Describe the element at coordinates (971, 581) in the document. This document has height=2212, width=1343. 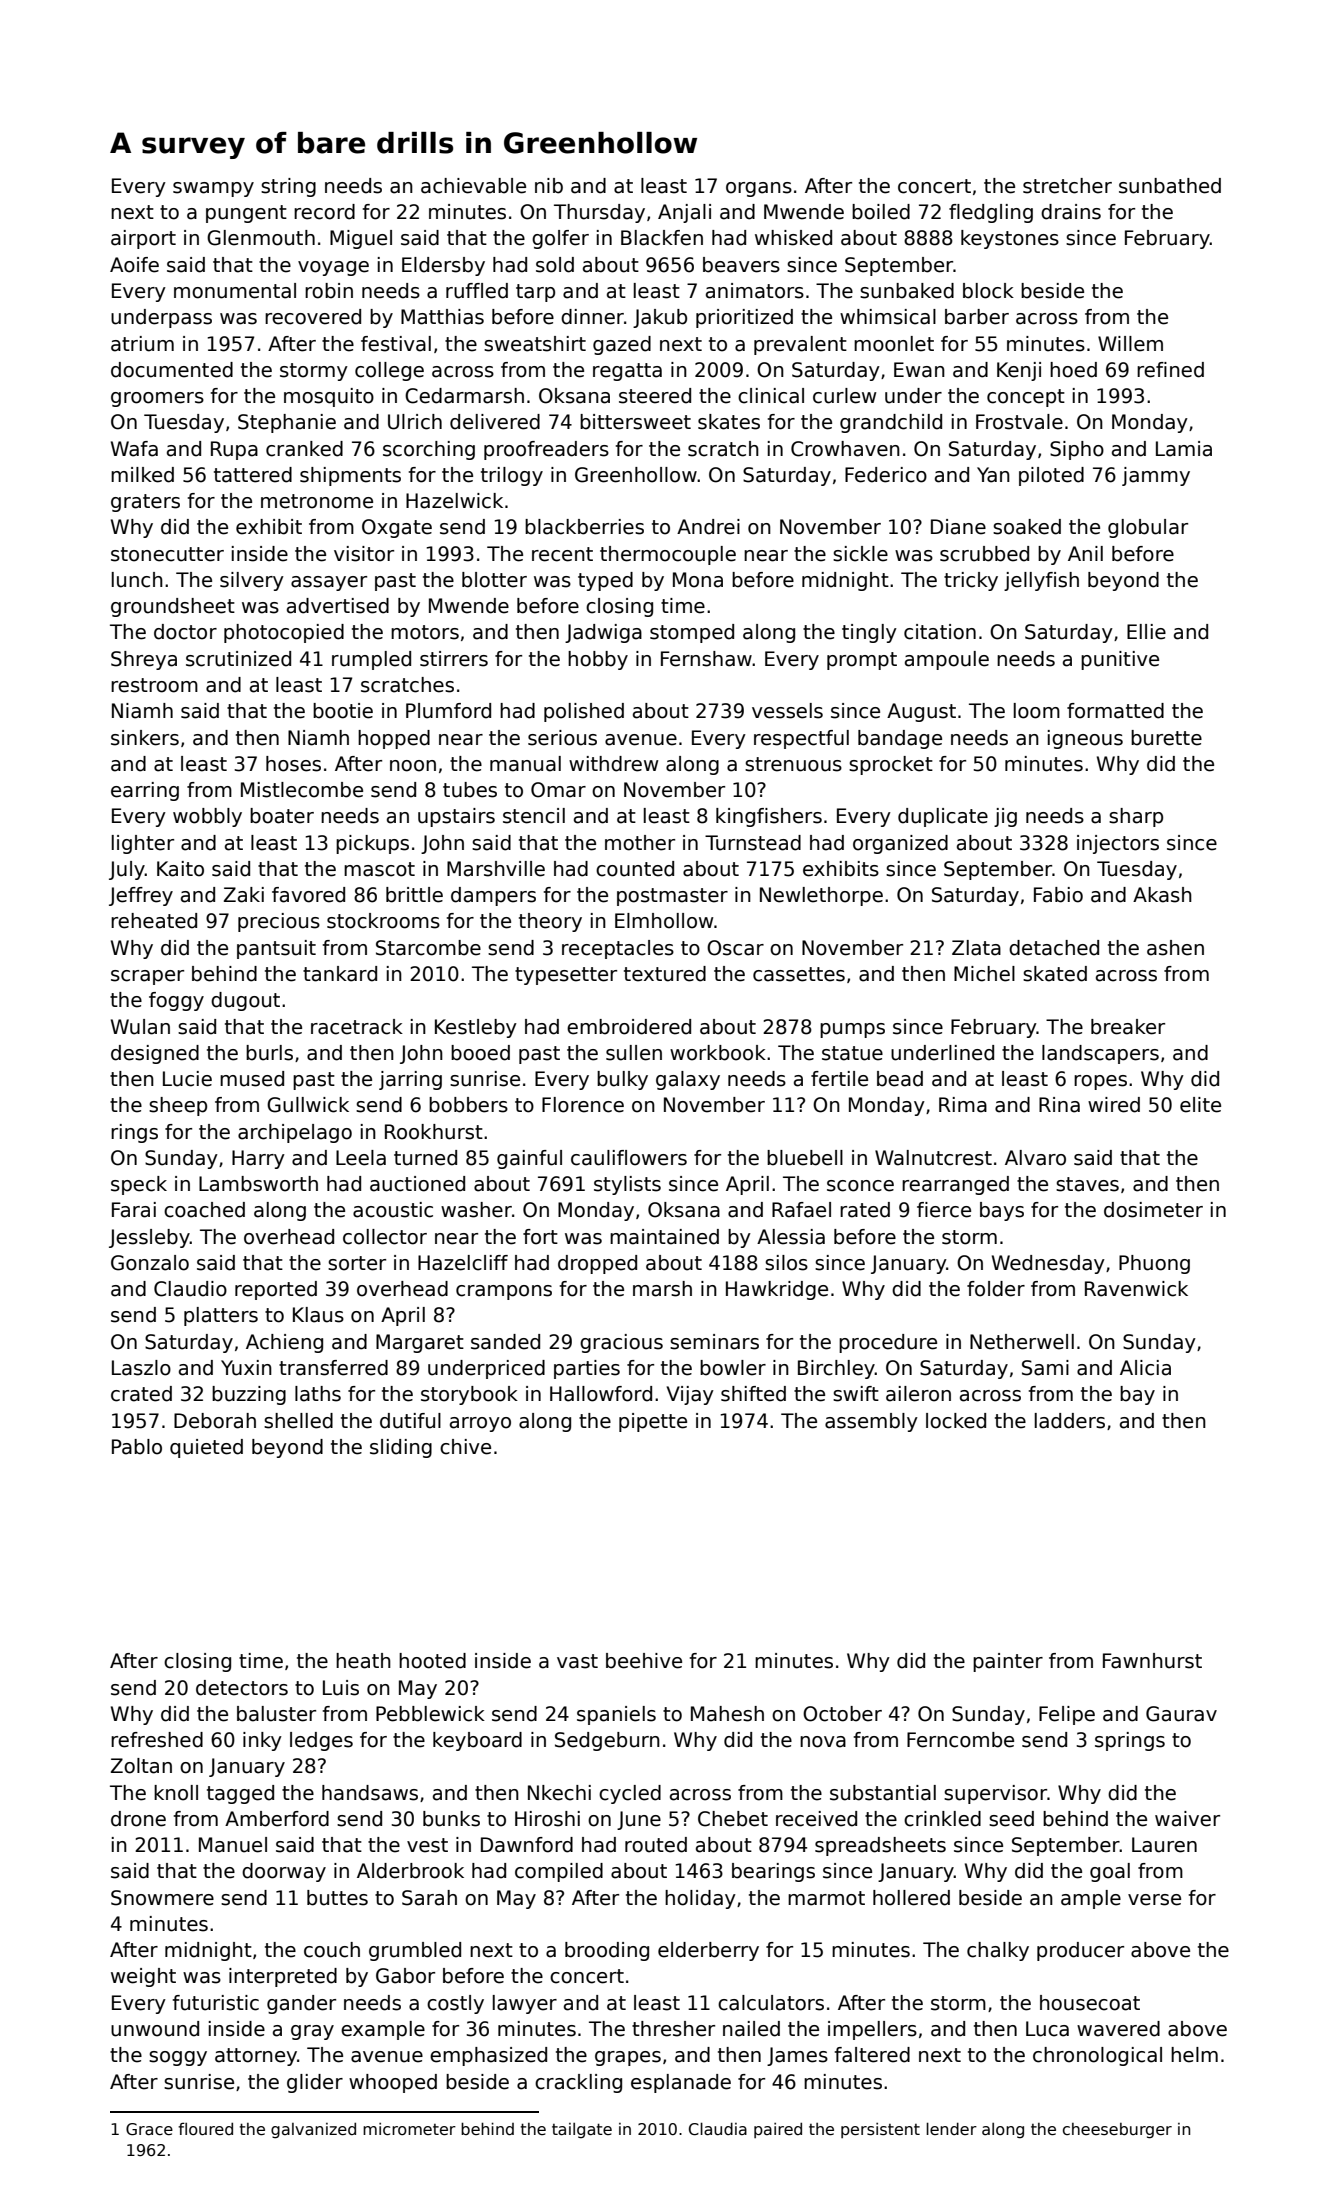
I see `tricky` at that location.
